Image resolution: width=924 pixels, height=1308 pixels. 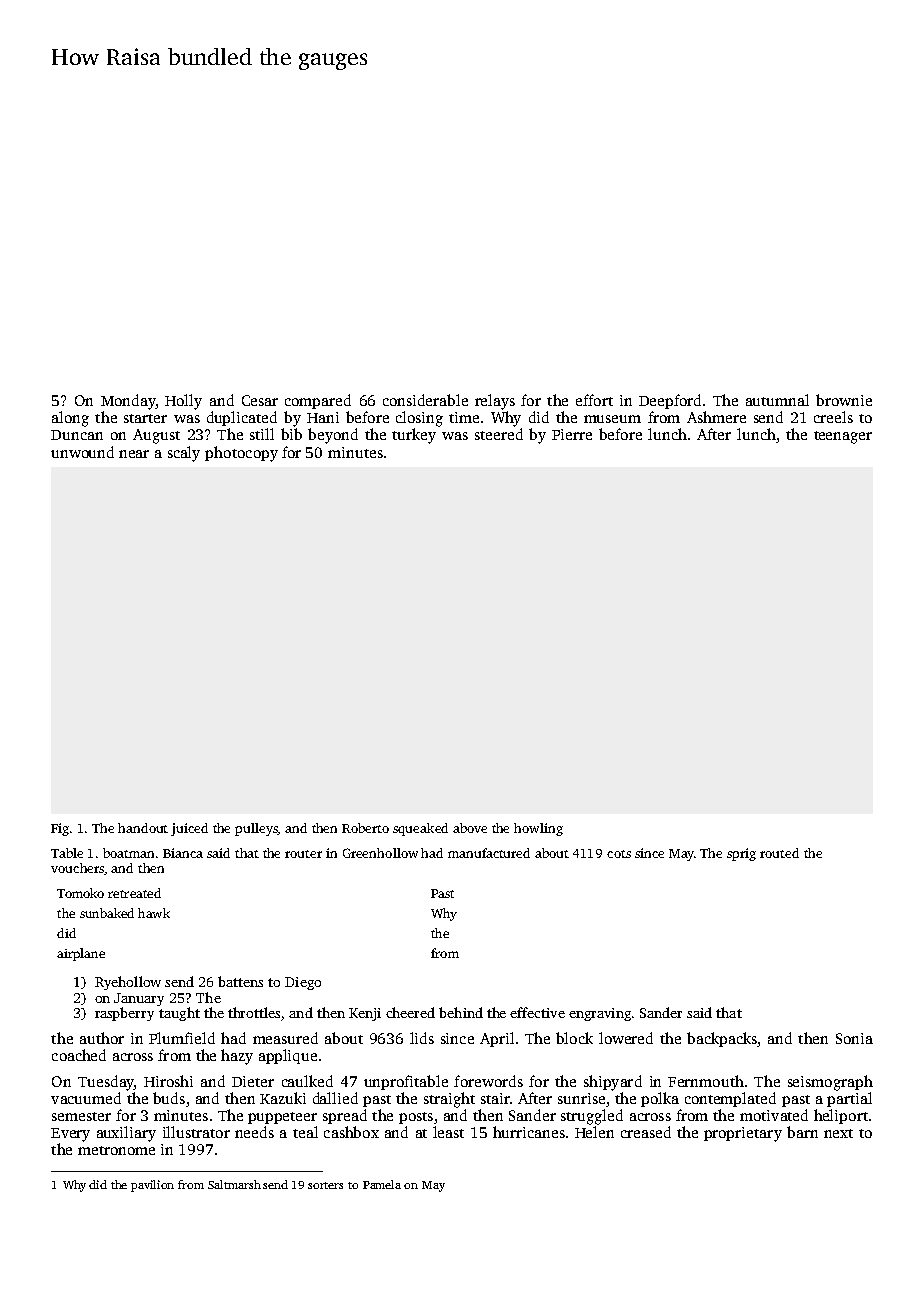 I want to click on photocopy, so click(x=241, y=454).
